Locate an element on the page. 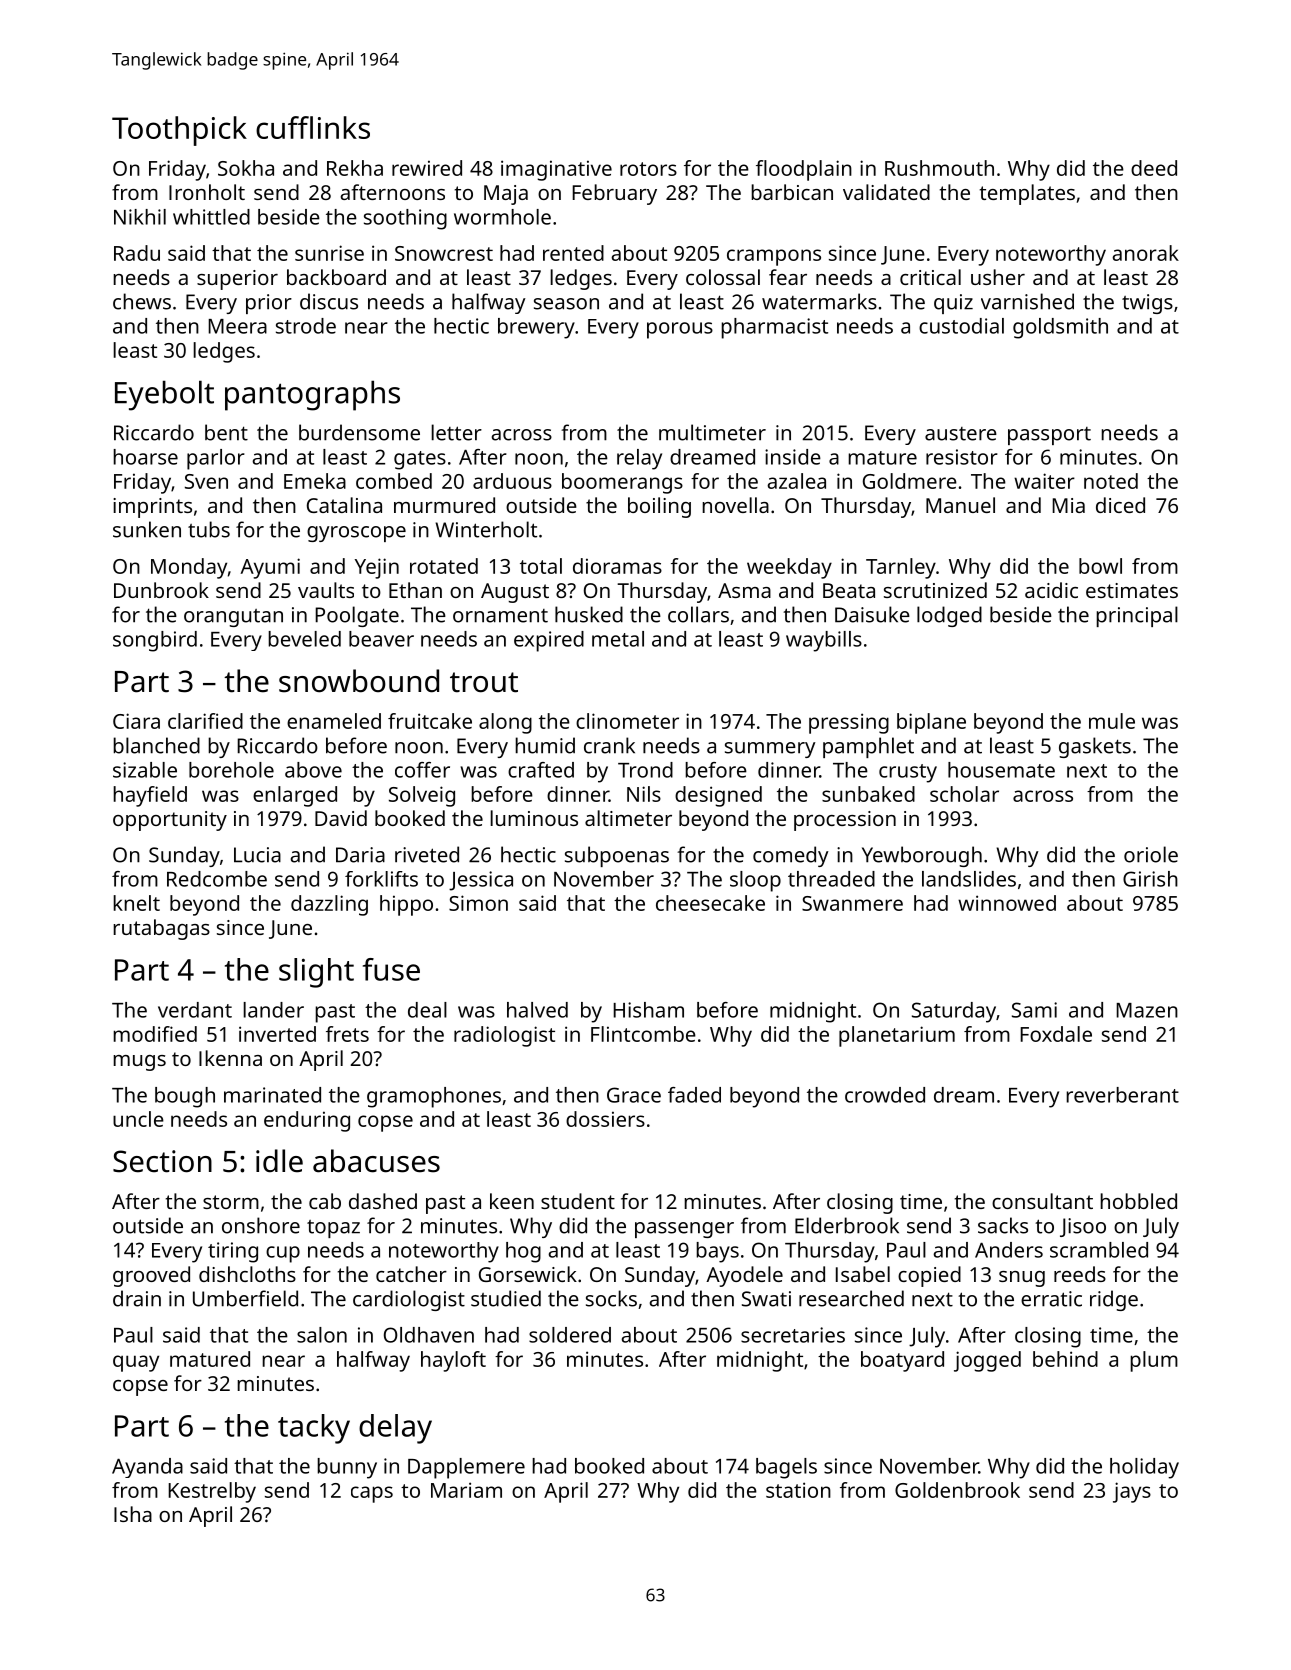 The height and width of the image is (1670, 1291). caps is located at coordinates (372, 1494).
